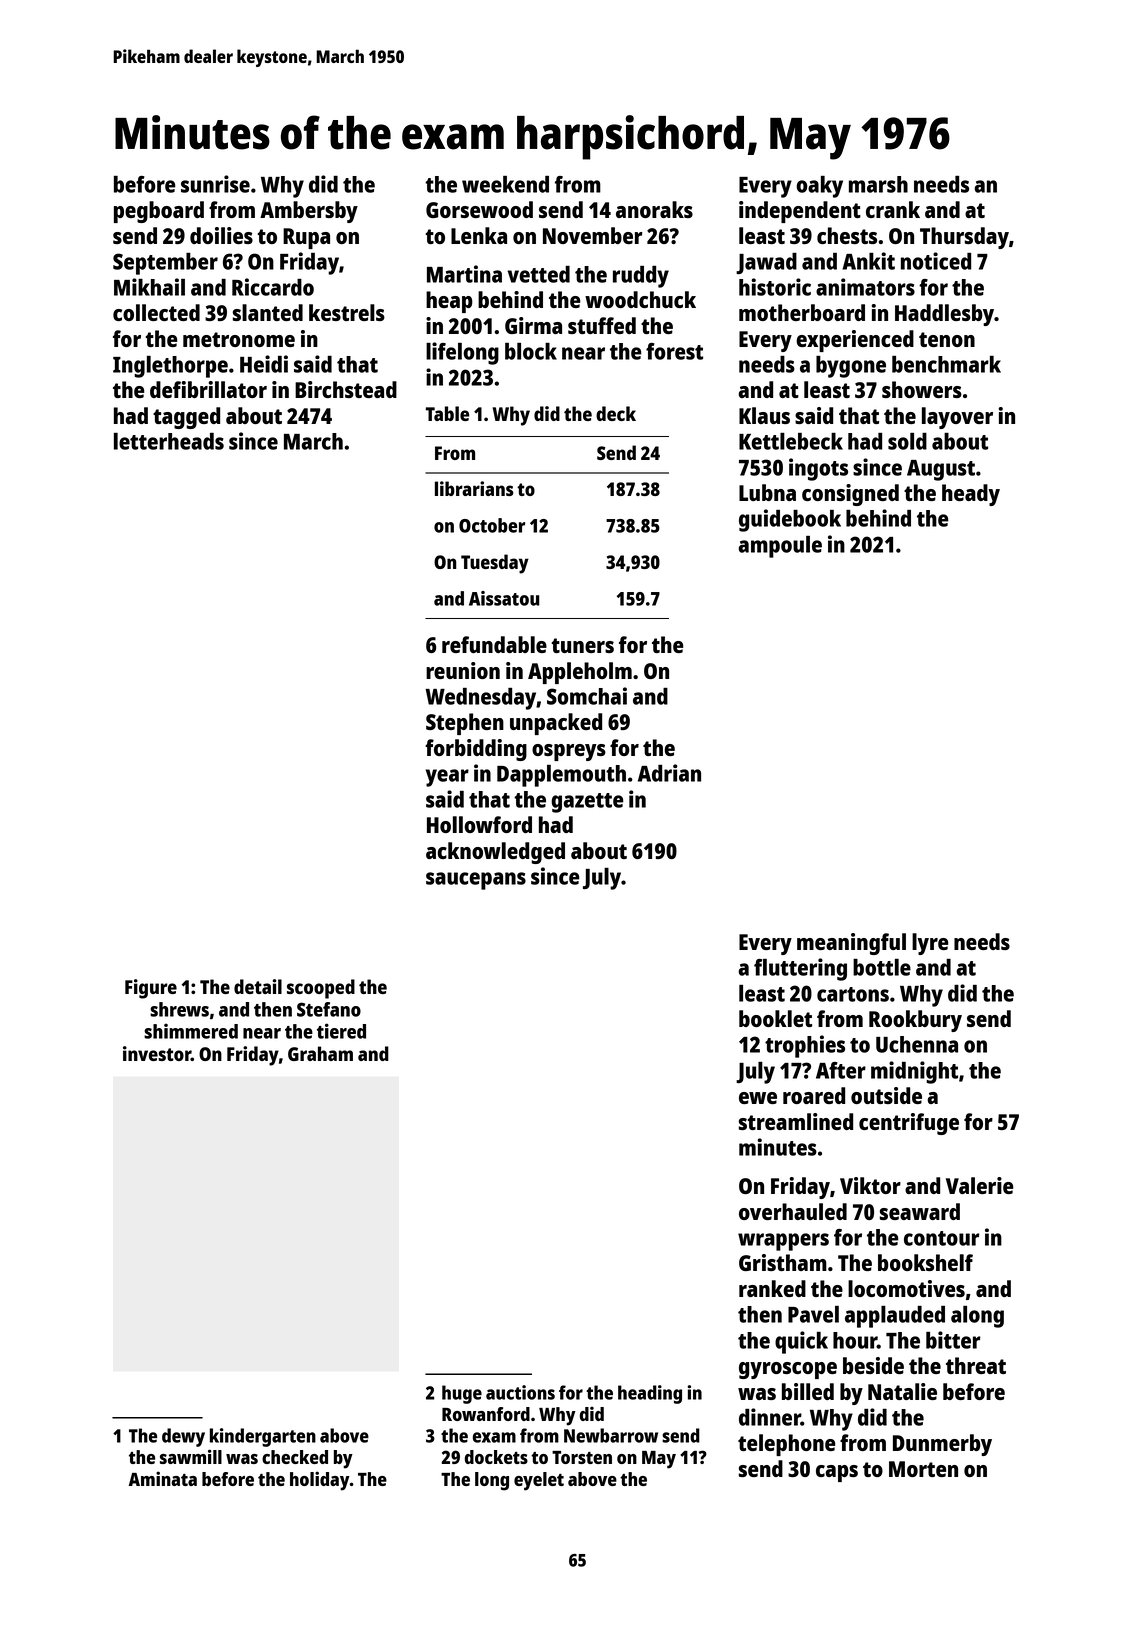 The image size is (1137, 1647). Describe the element at coordinates (936, 261) in the image. I see `noticed` at that location.
